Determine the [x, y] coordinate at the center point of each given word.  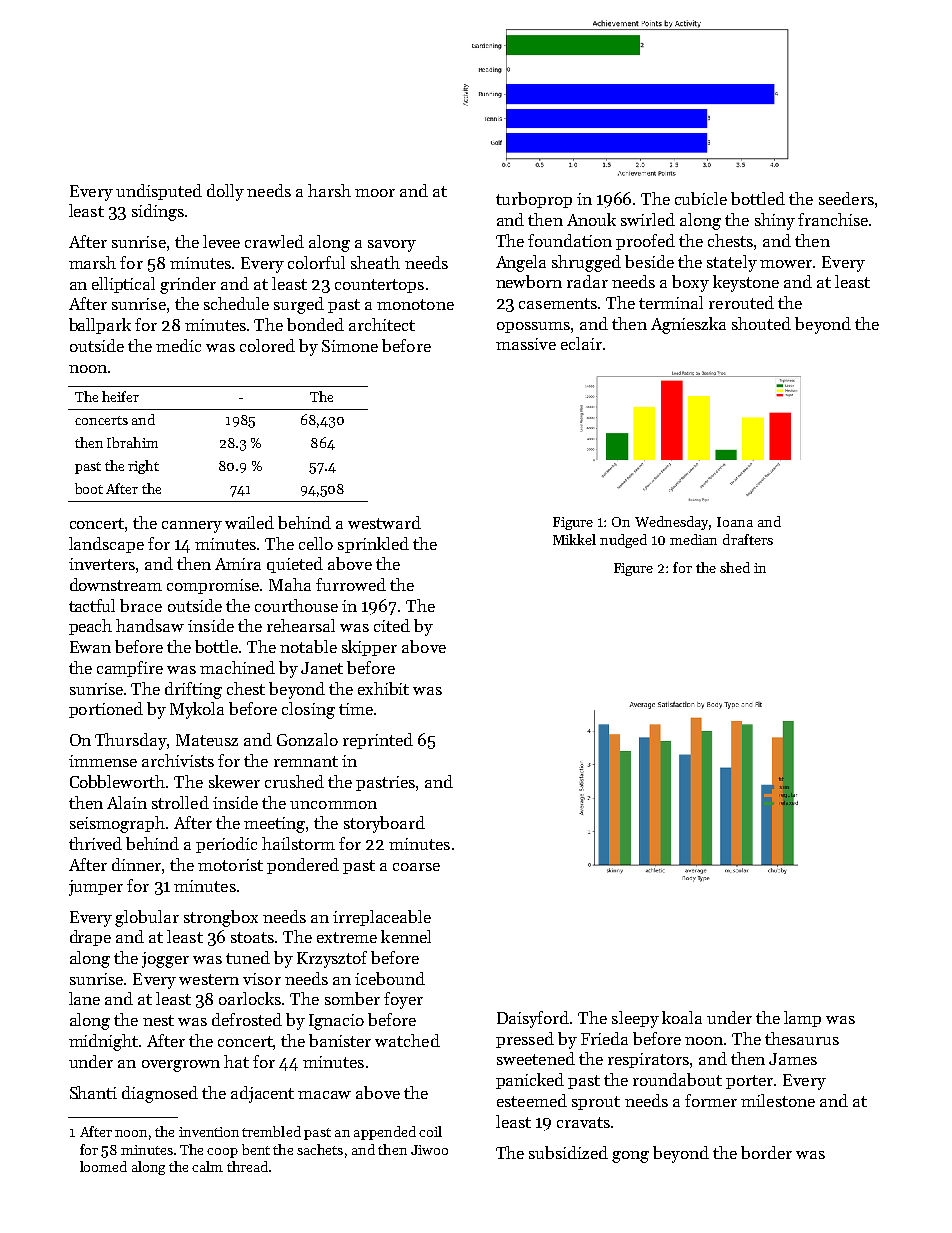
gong [630, 1157]
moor [375, 193]
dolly [225, 192]
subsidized [568, 1152]
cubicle [701, 198]
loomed [103, 1166]
